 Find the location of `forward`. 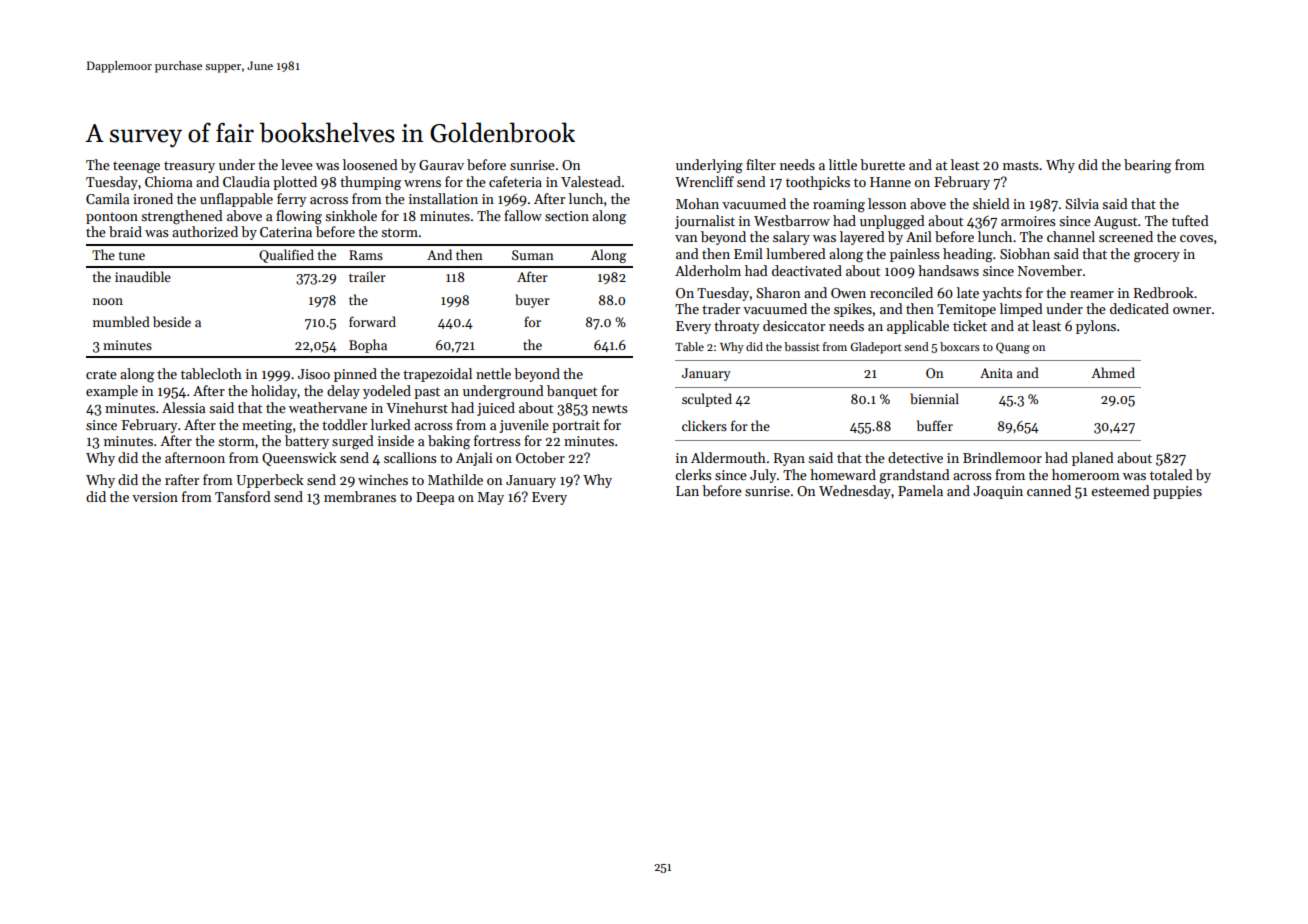

forward is located at coordinates (372, 321).
